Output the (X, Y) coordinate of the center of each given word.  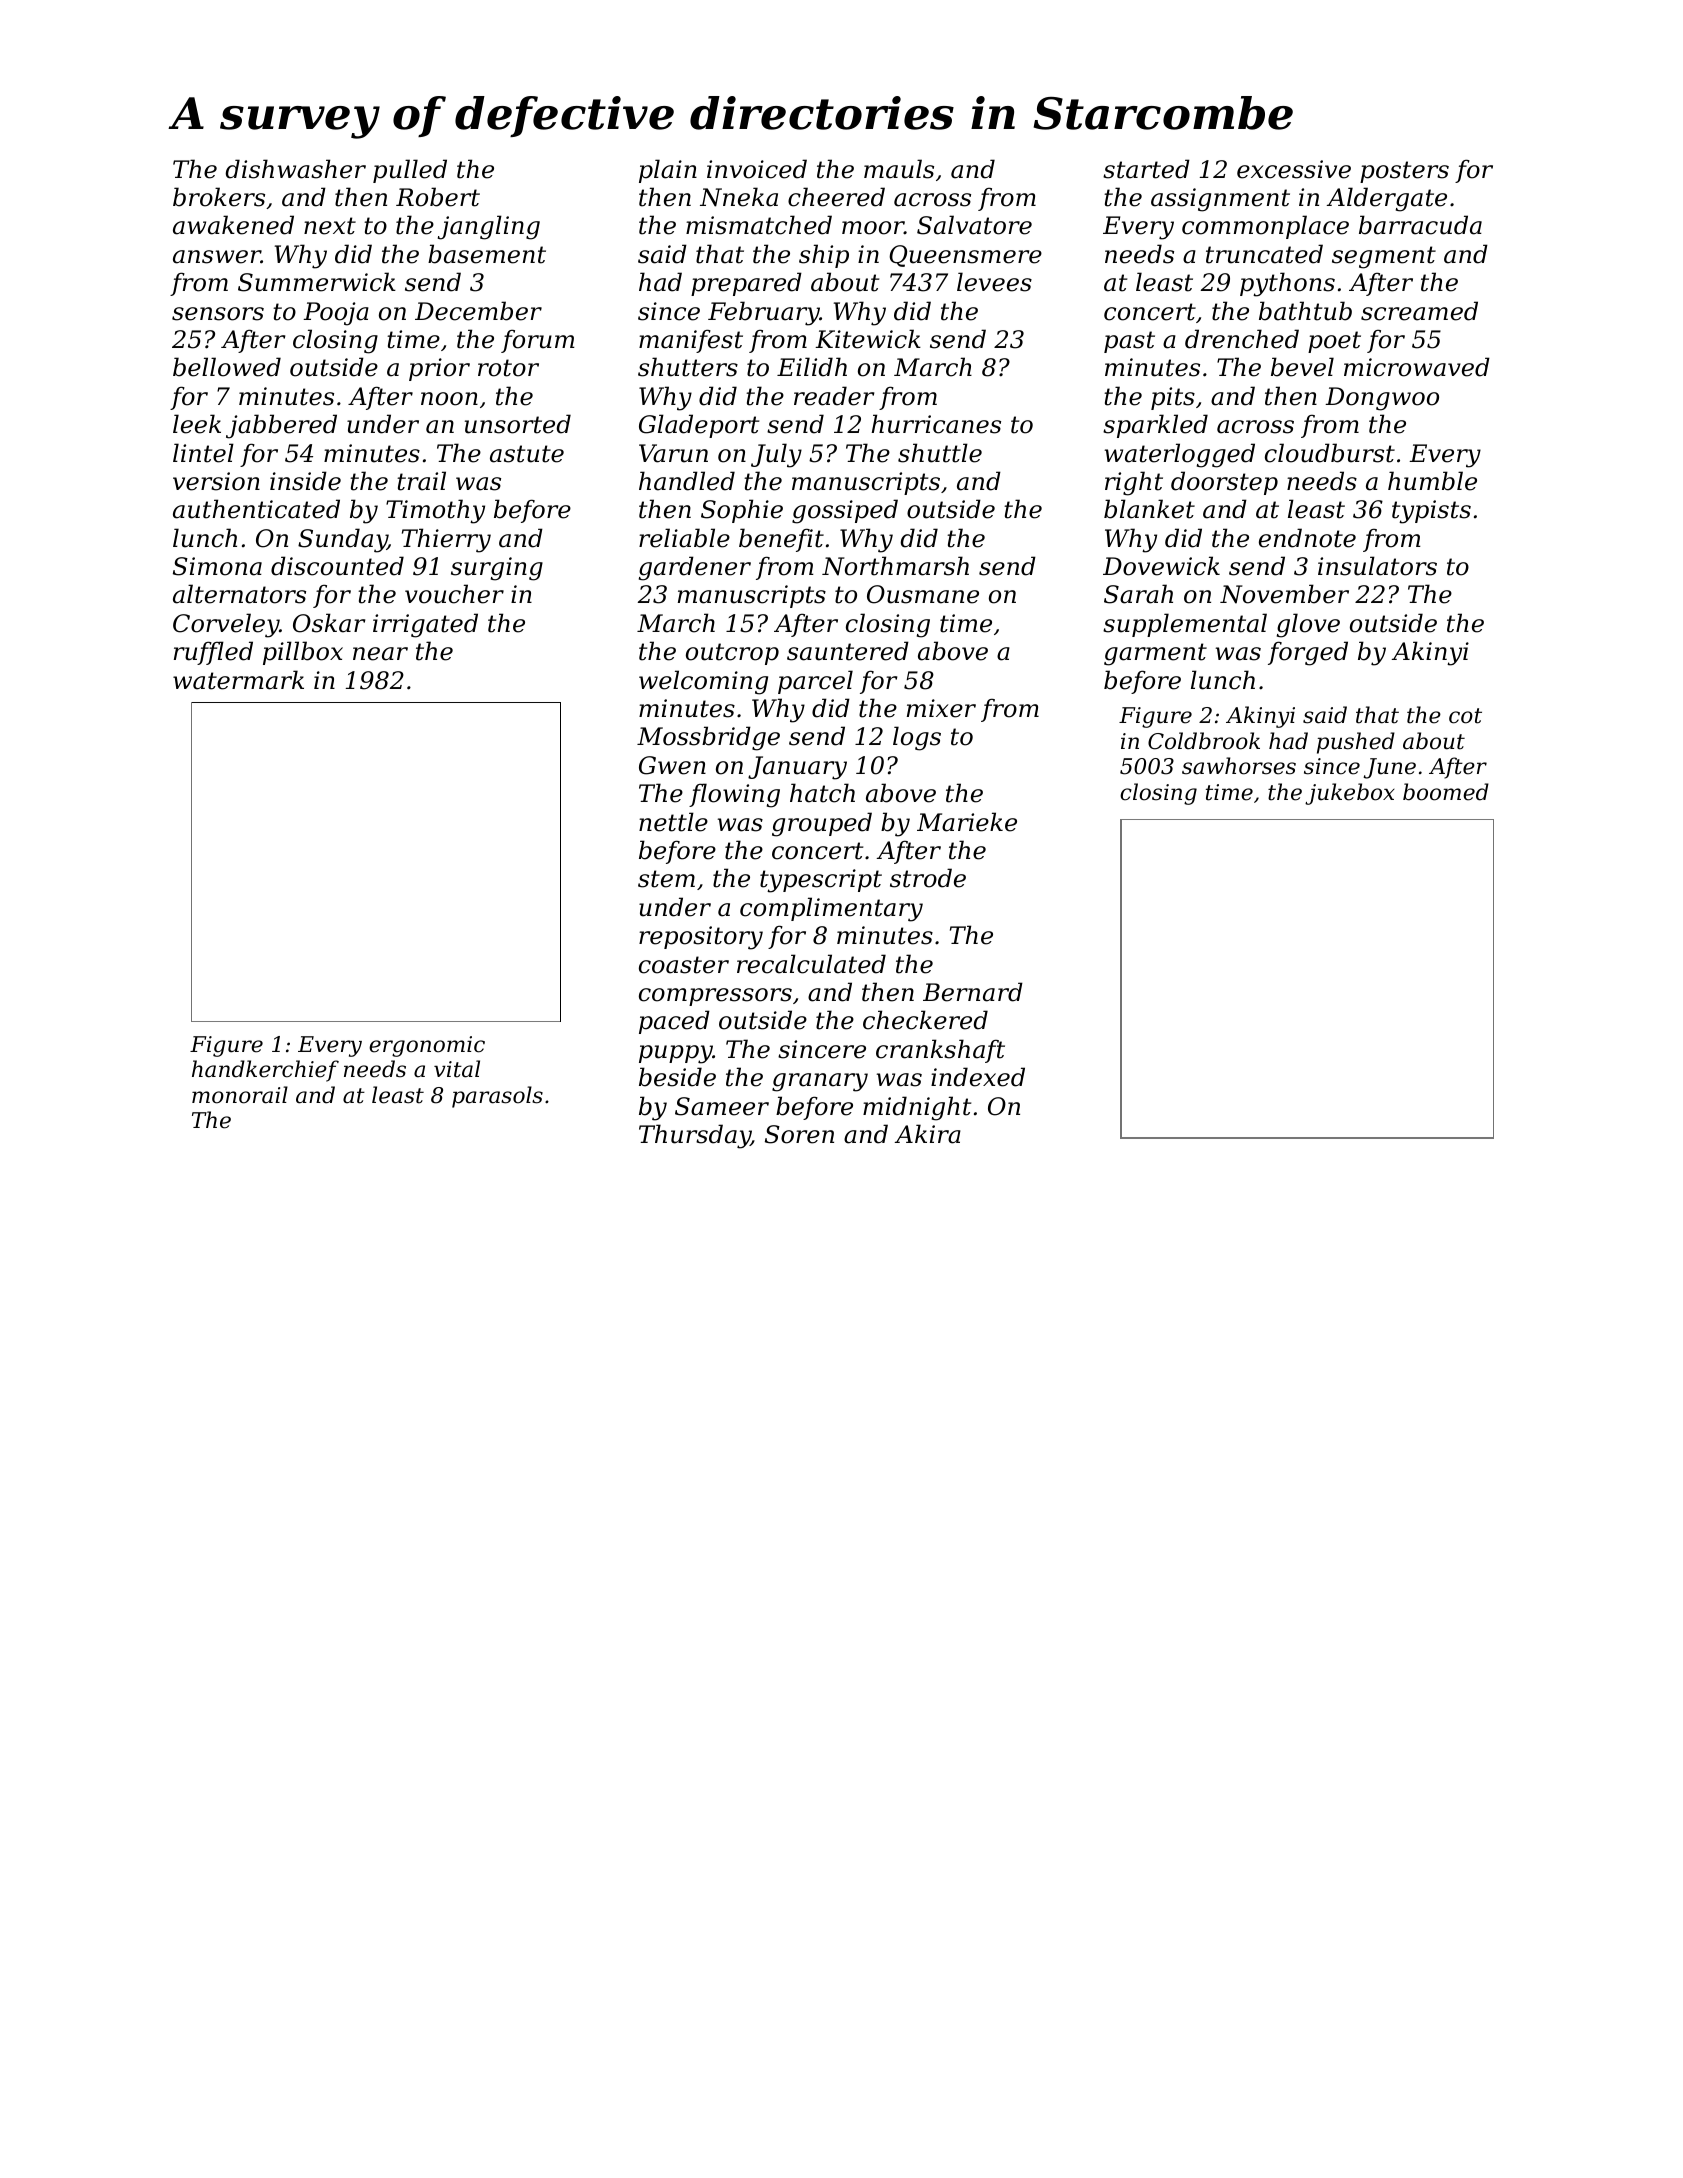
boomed (1446, 792)
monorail (240, 1095)
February (764, 313)
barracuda (1420, 225)
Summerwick (317, 282)
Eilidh (812, 367)
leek (197, 424)
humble (1432, 481)
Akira (928, 1134)
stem (666, 879)
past (1129, 342)
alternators (239, 594)
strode (928, 878)
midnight (917, 1108)
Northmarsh (895, 566)
